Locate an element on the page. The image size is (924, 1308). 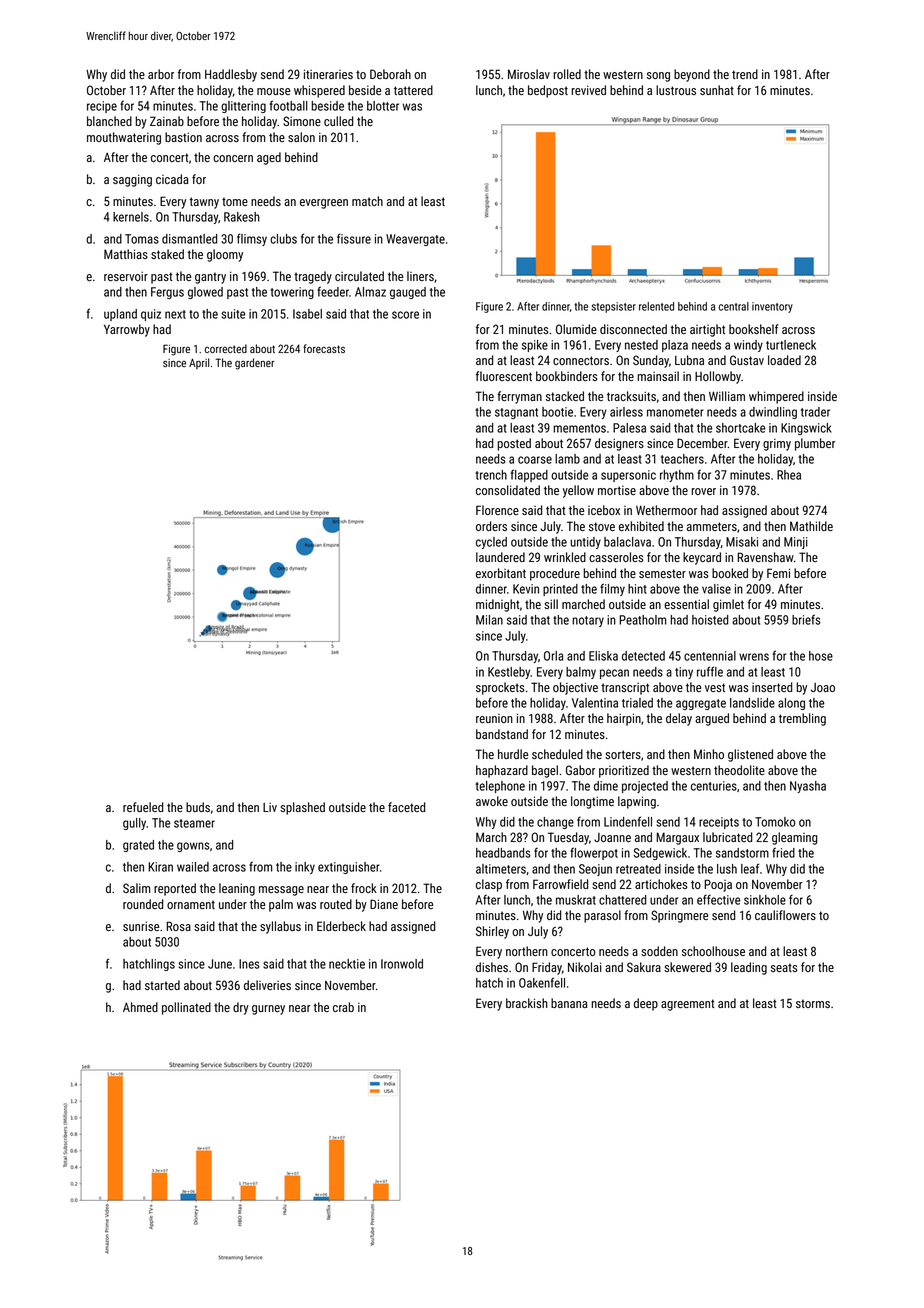
trend is located at coordinates (745, 74).
